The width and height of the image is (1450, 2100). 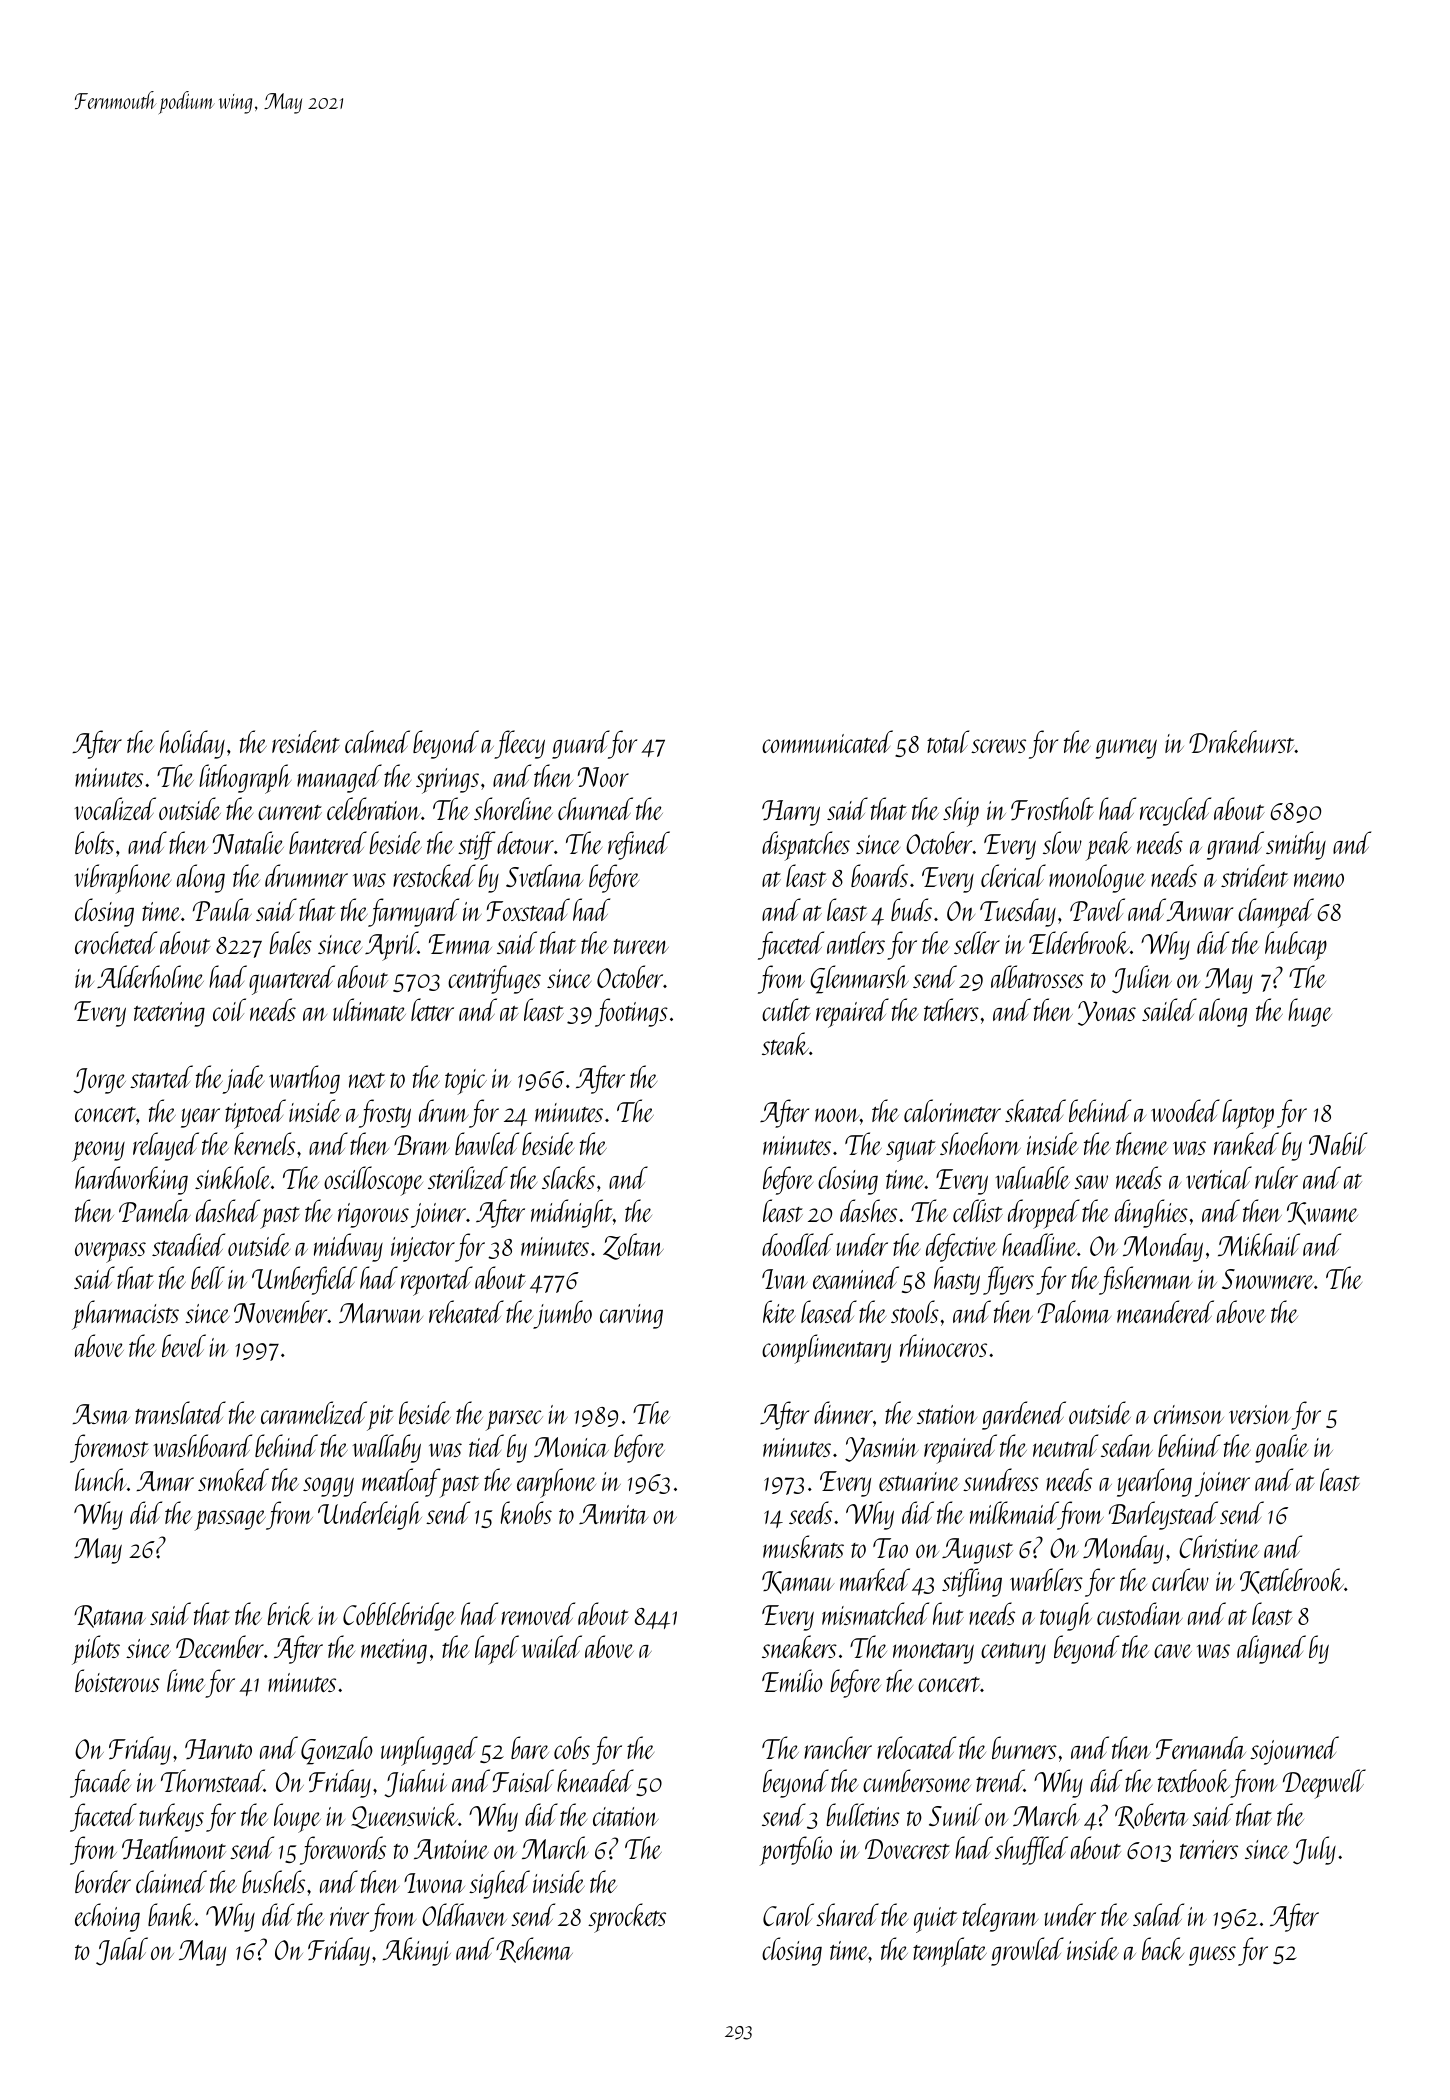 What do you see at coordinates (110, 1252) in the image?
I see `overpass` at bounding box center [110, 1252].
